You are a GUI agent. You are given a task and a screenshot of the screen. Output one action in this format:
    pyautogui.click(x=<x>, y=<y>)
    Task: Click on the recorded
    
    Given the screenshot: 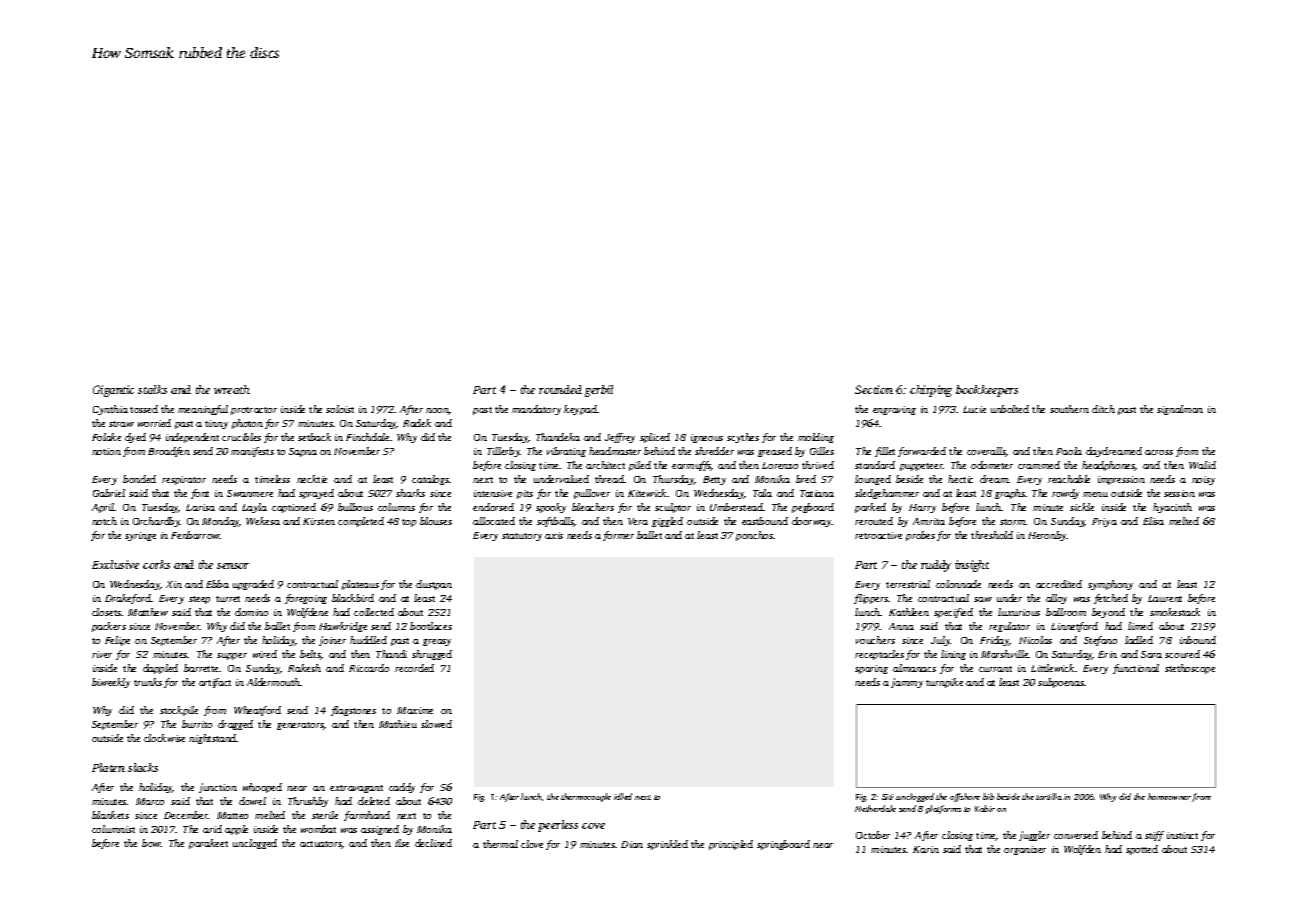 What is the action you would take?
    pyautogui.click(x=414, y=668)
